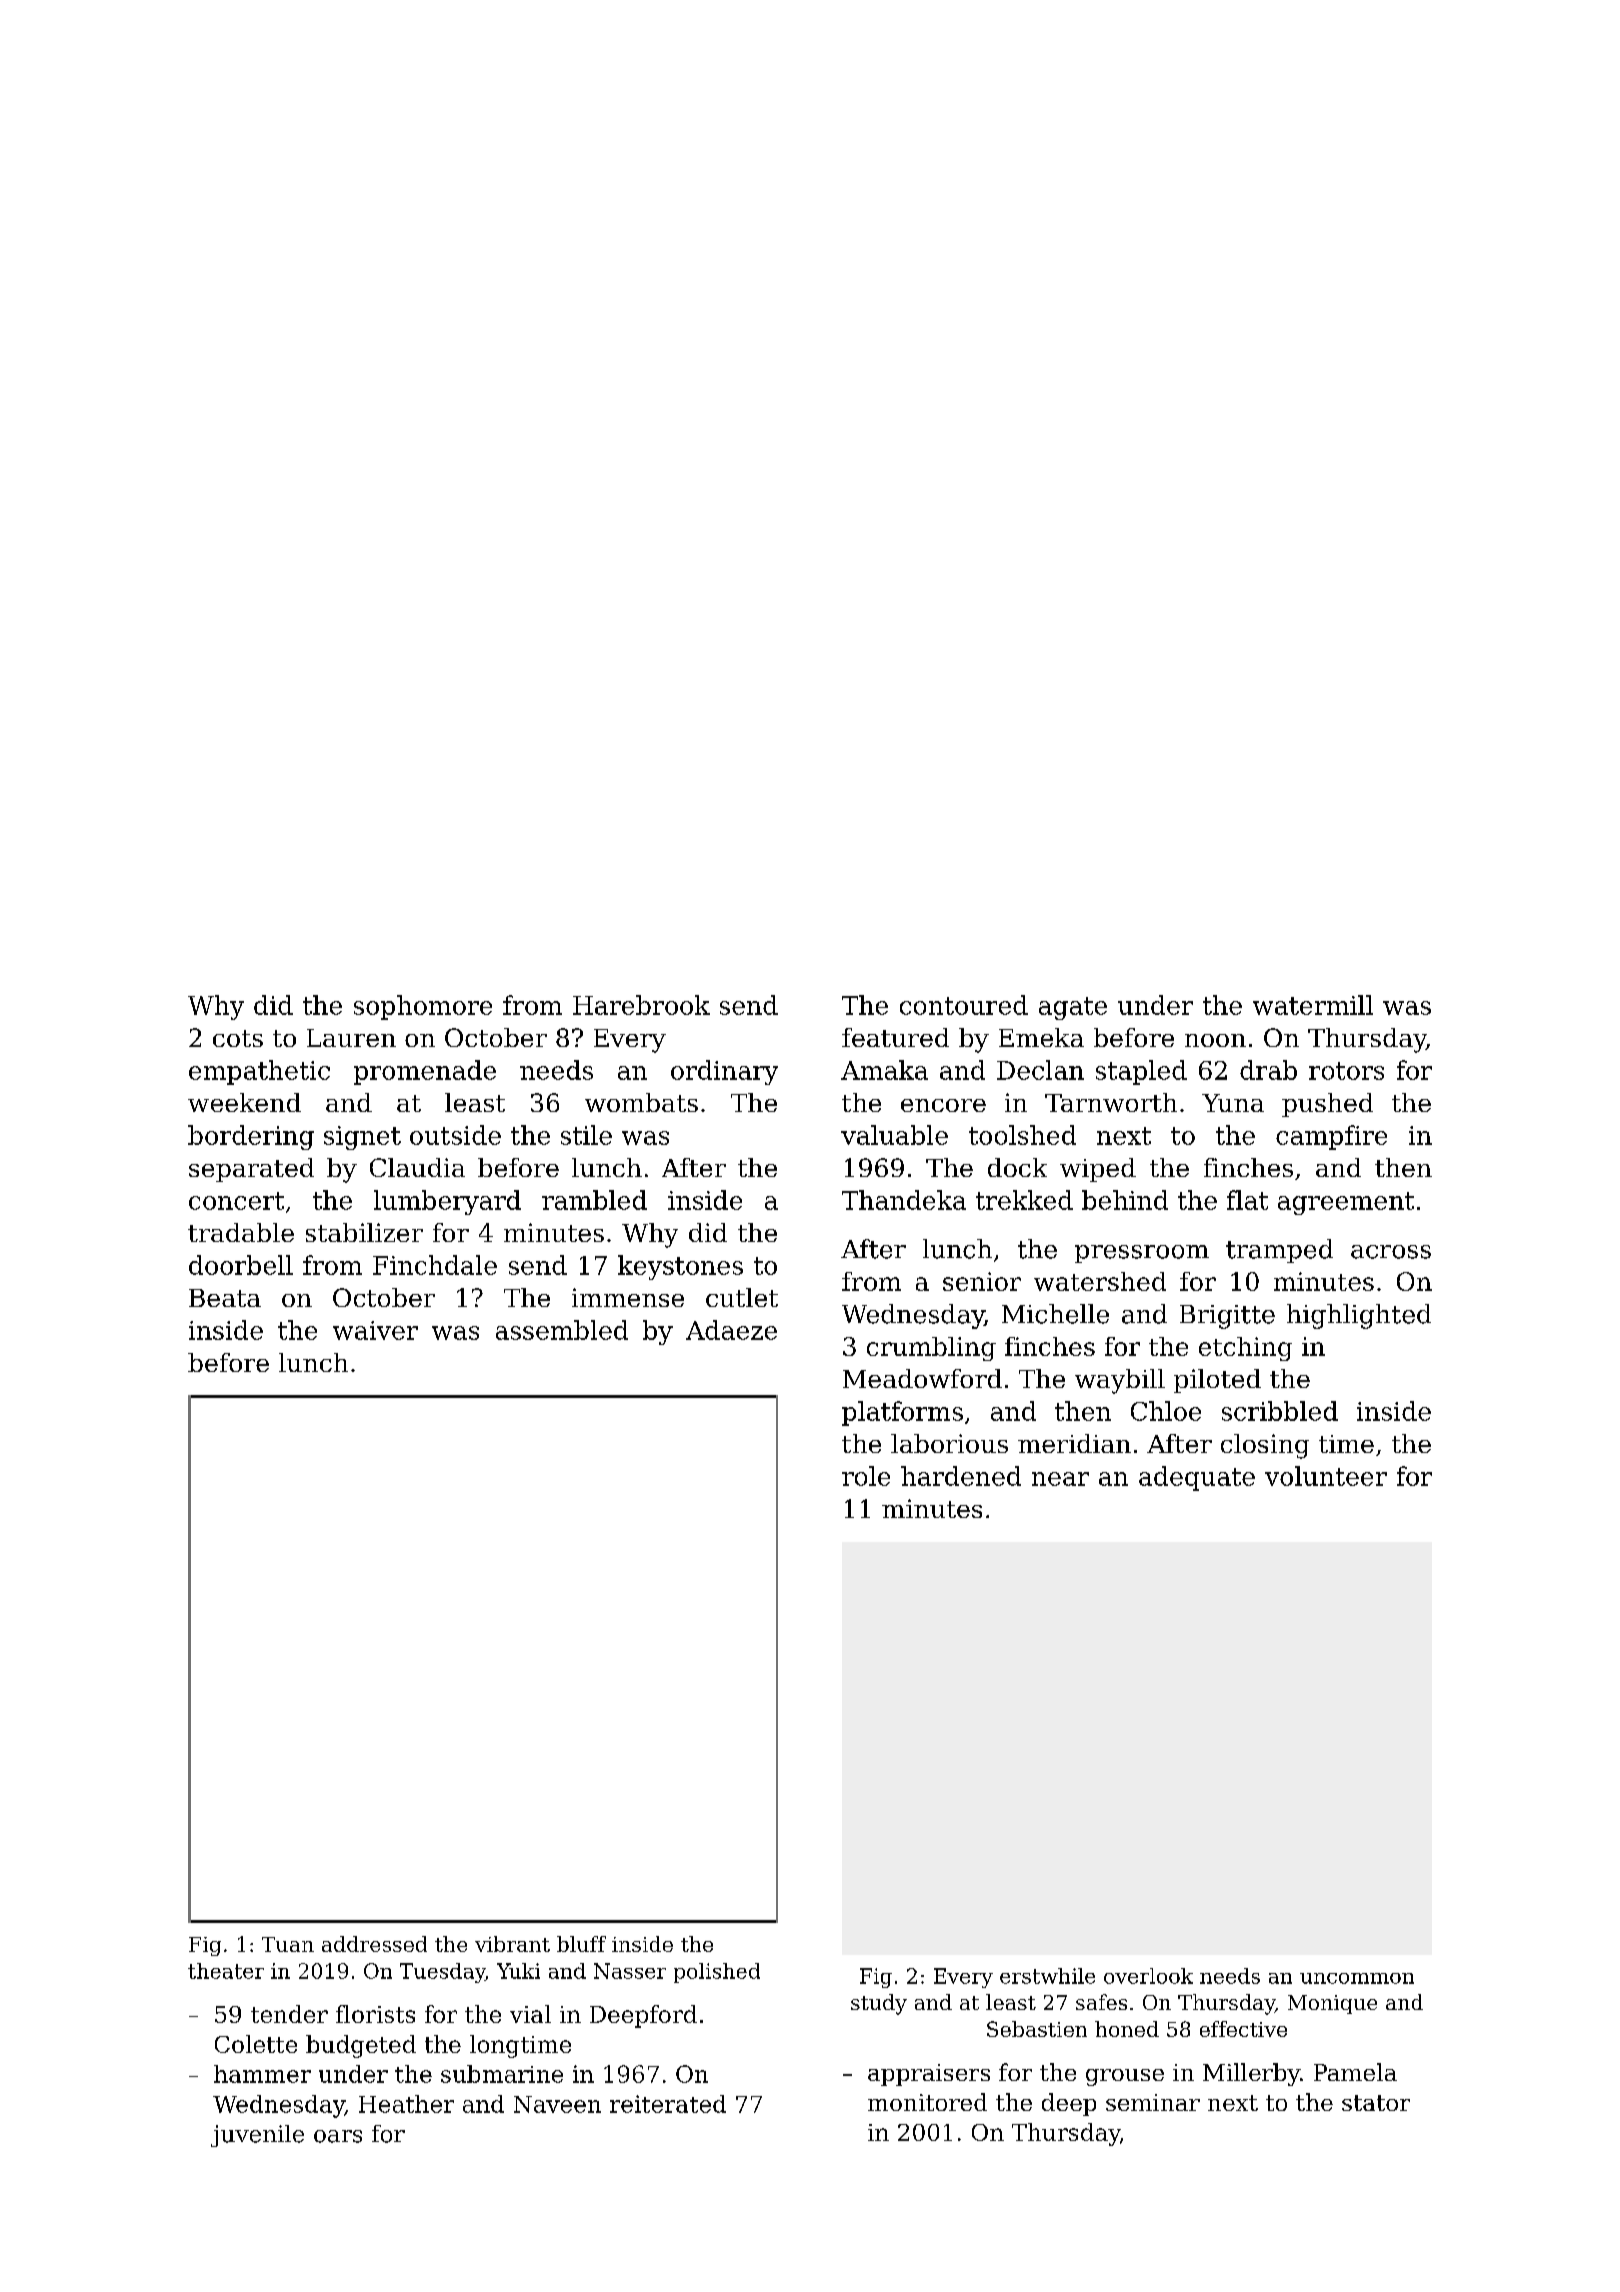 The height and width of the image is (2292, 1620). What do you see at coordinates (423, 1007) in the image?
I see `sophomore` at bounding box center [423, 1007].
